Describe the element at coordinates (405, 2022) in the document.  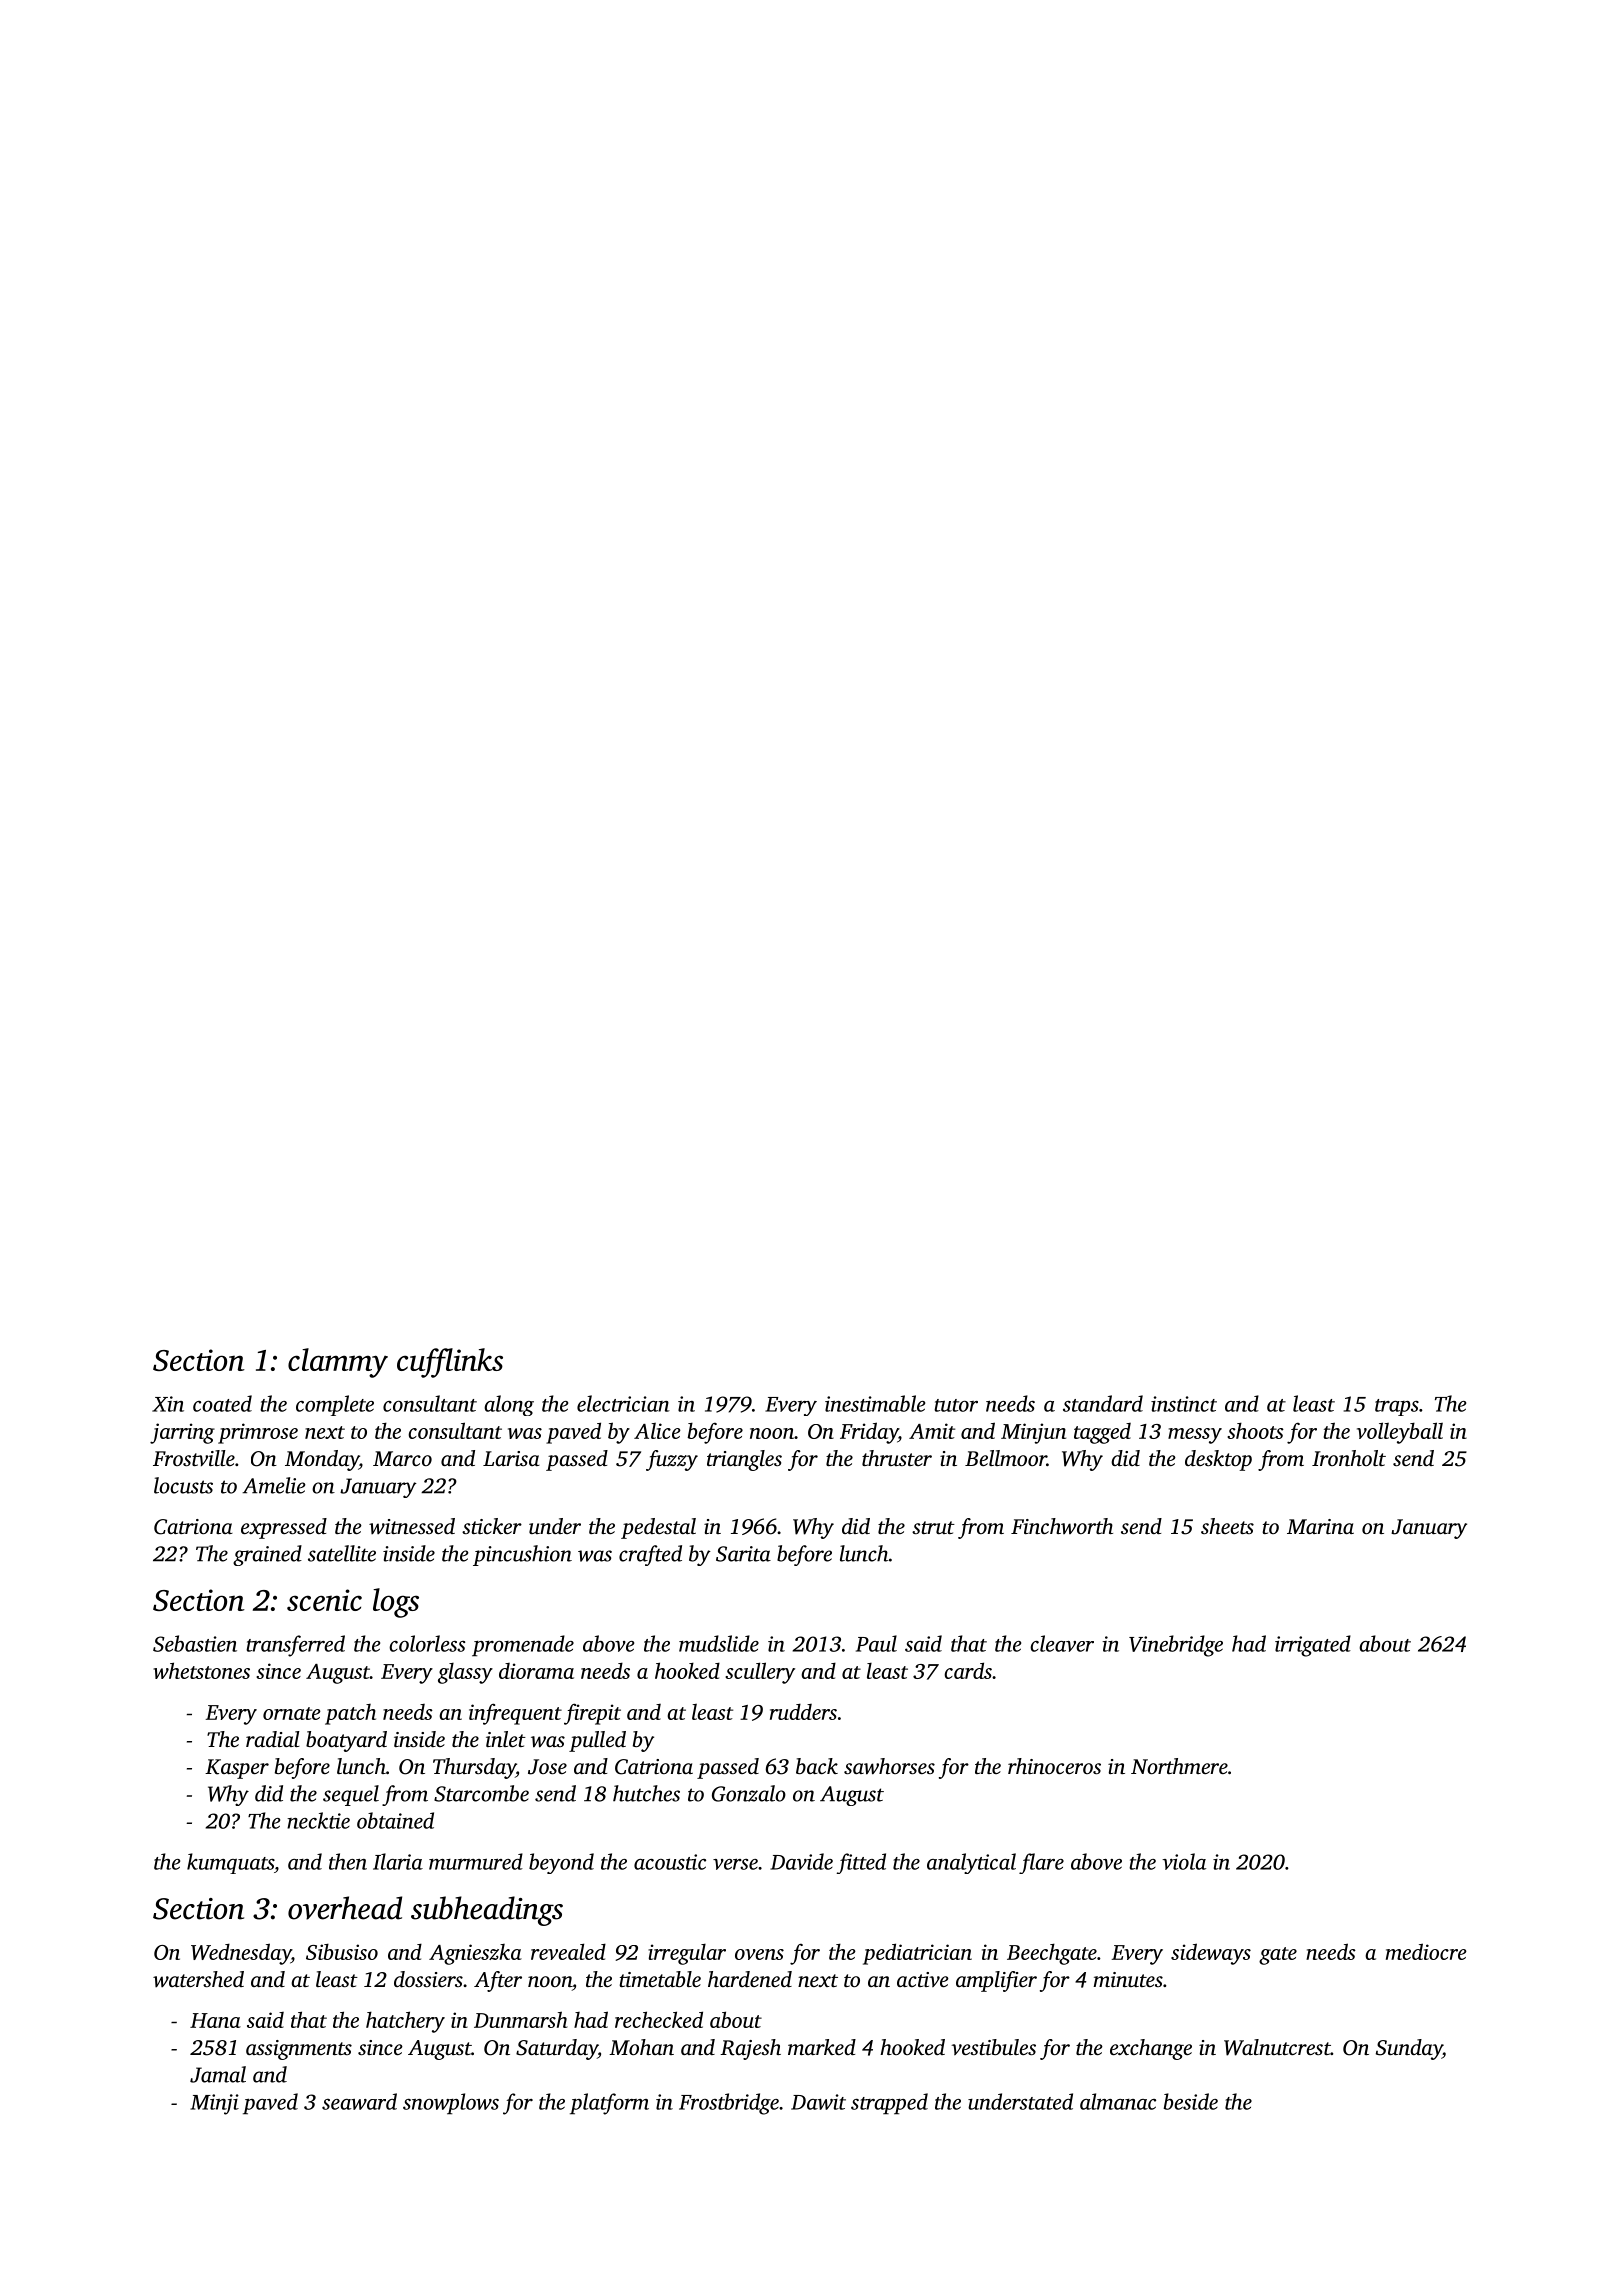
I see `hatchery` at that location.
